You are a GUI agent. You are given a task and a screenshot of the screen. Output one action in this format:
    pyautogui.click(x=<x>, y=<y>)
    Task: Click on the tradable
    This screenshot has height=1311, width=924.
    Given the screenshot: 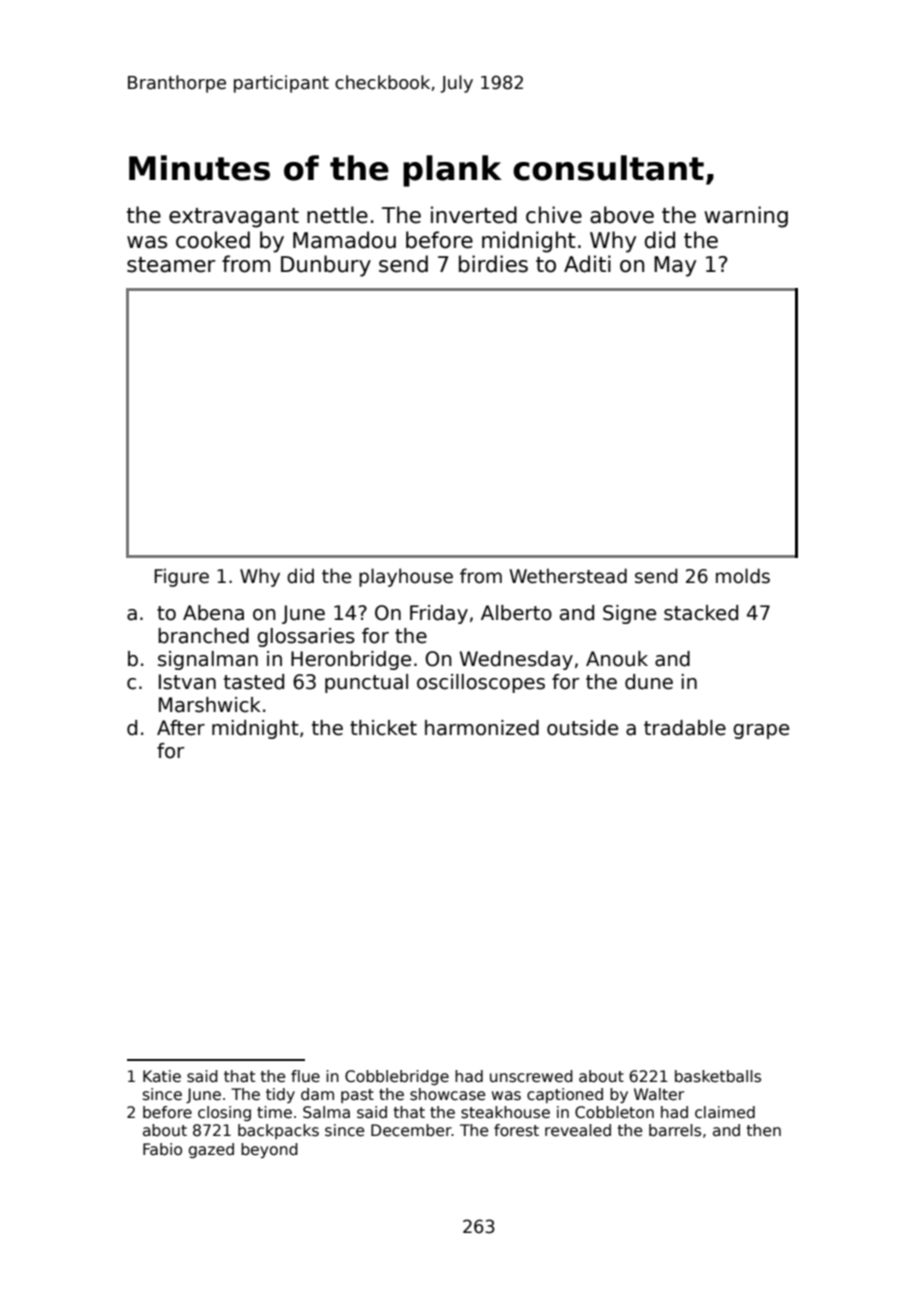 What is the action you would take?
    pyautogui.click(x=685, y=728)
